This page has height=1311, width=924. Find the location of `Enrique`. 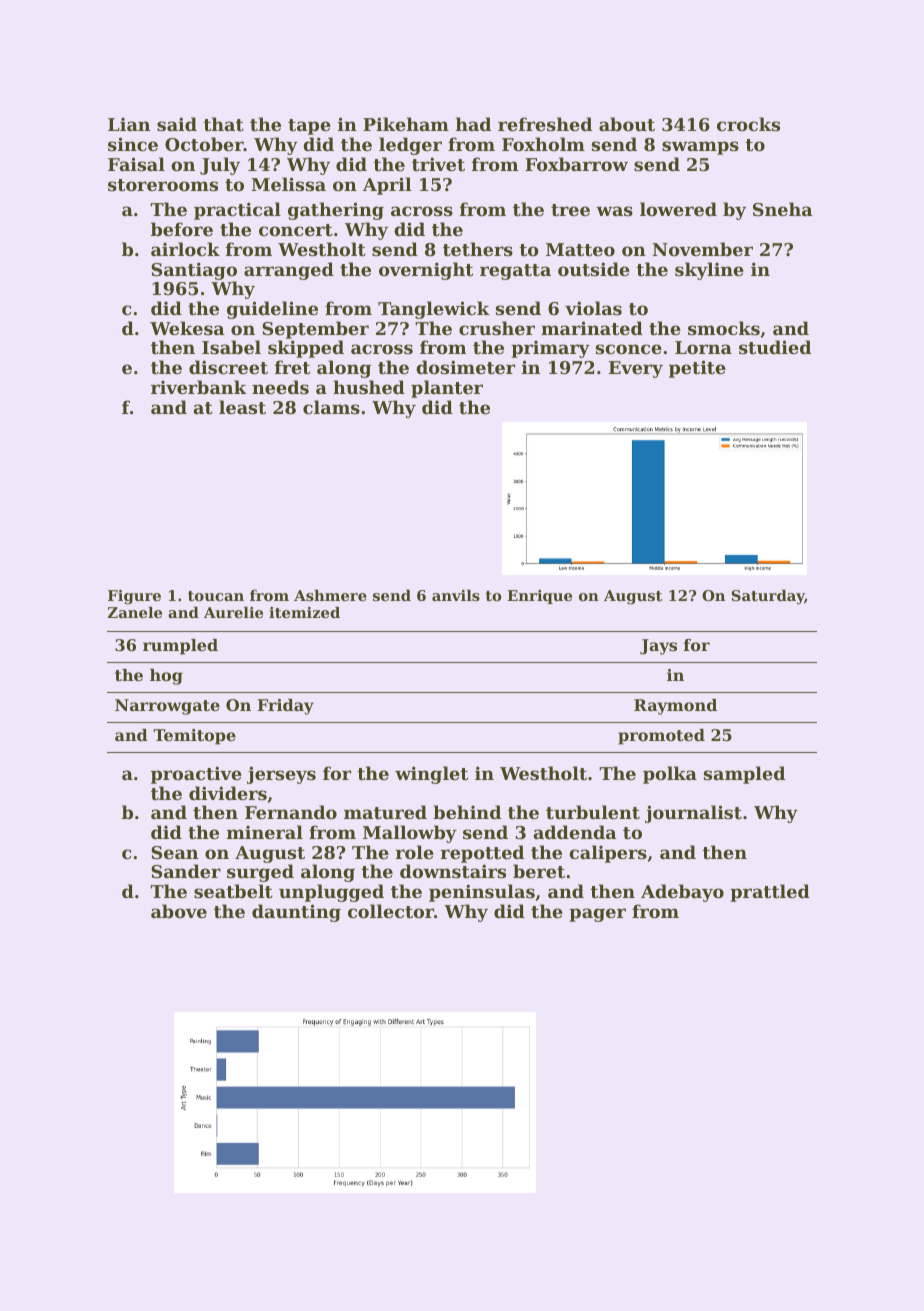

Enrique is located at coordinates (539, 597).
